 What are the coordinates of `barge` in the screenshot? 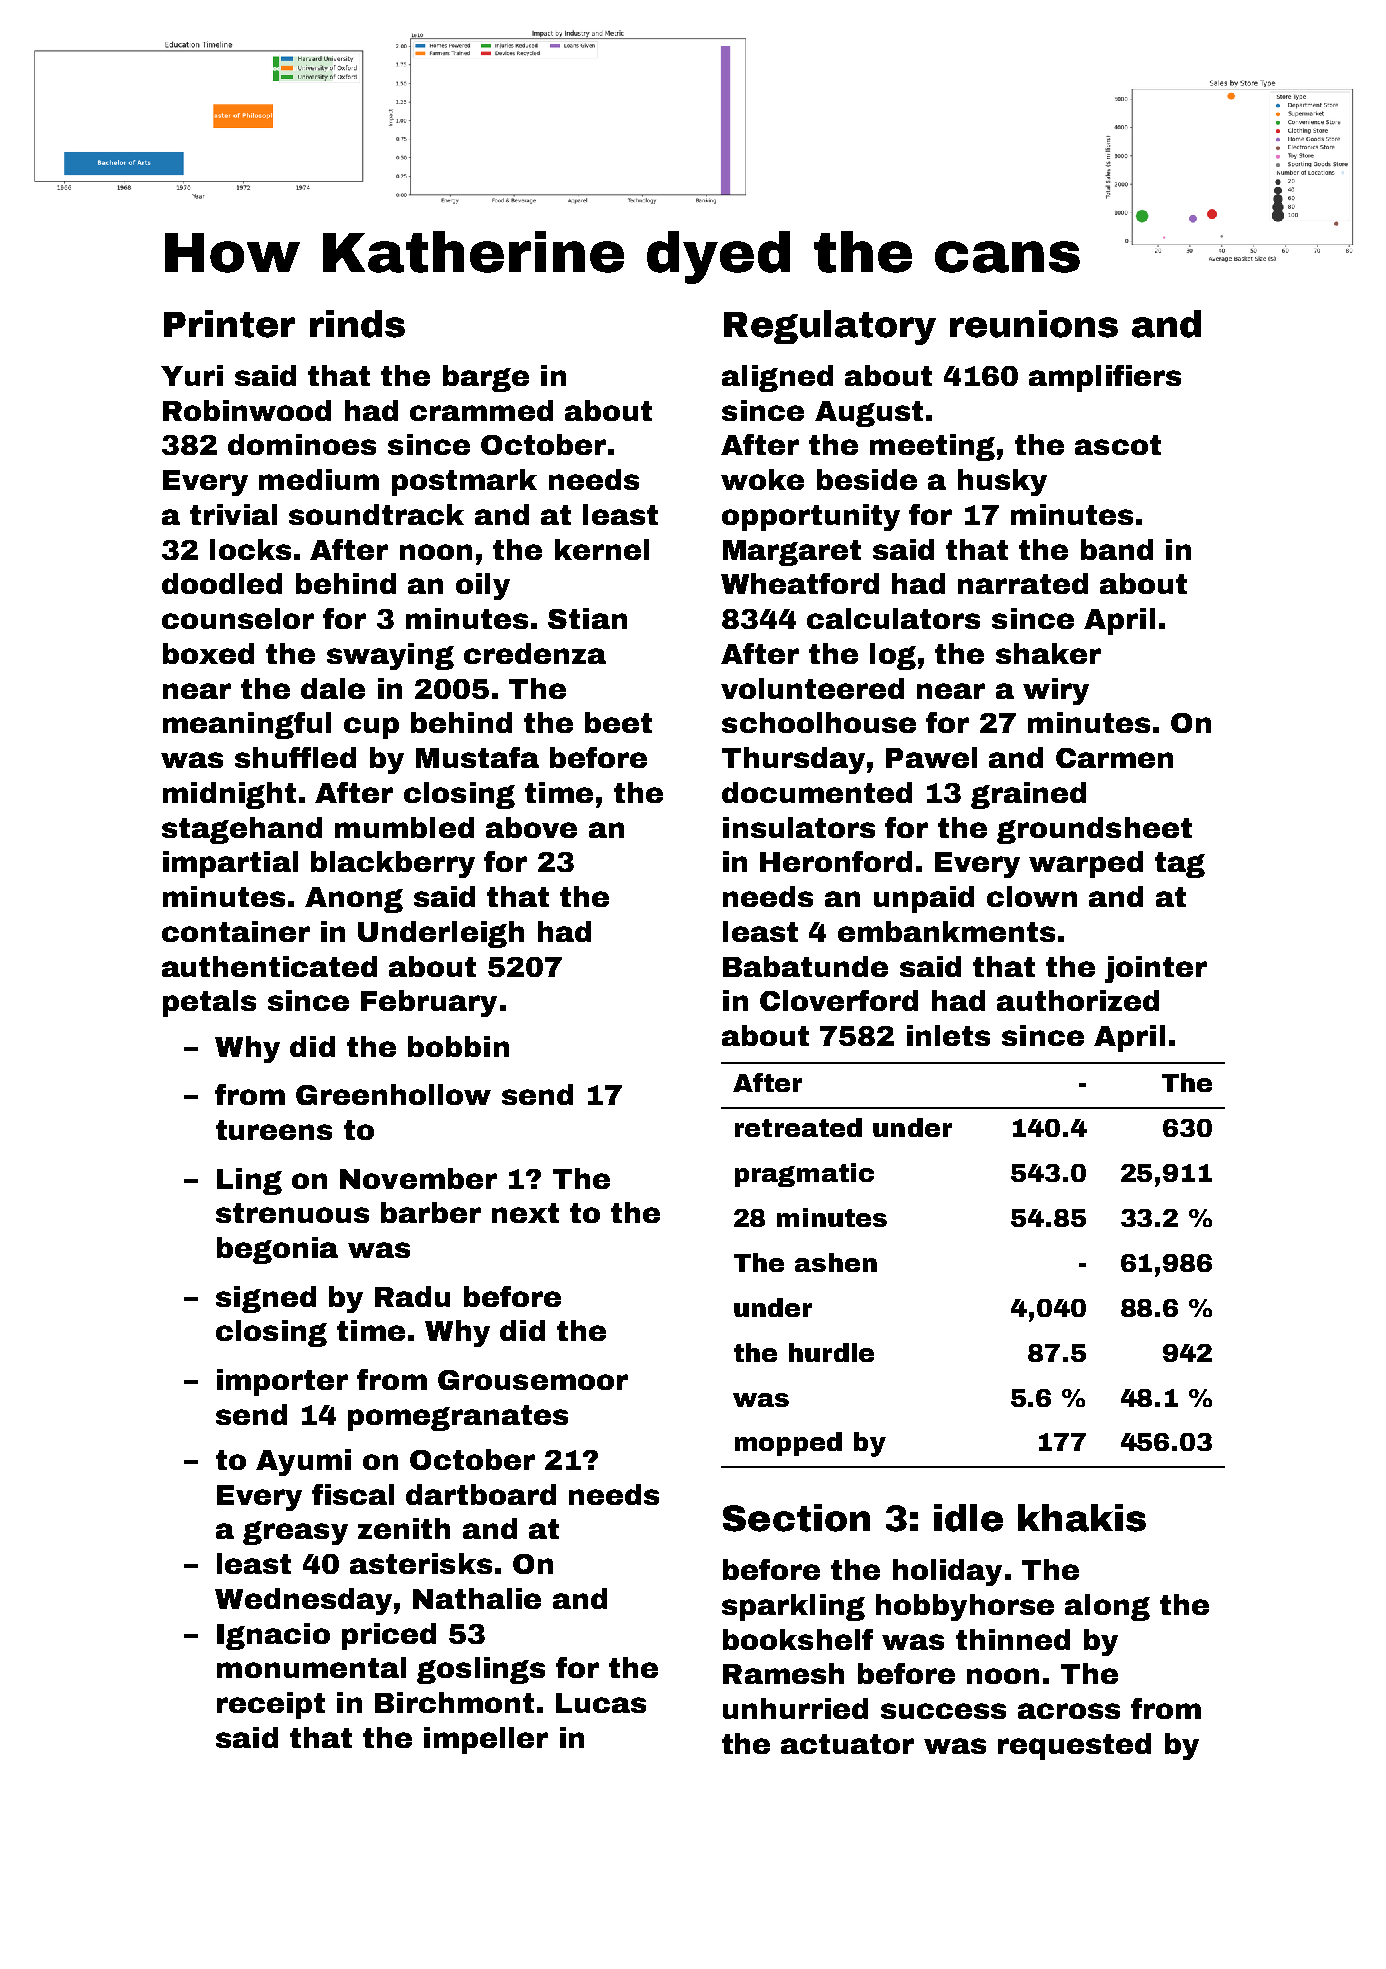 It's located at (486, 378).
